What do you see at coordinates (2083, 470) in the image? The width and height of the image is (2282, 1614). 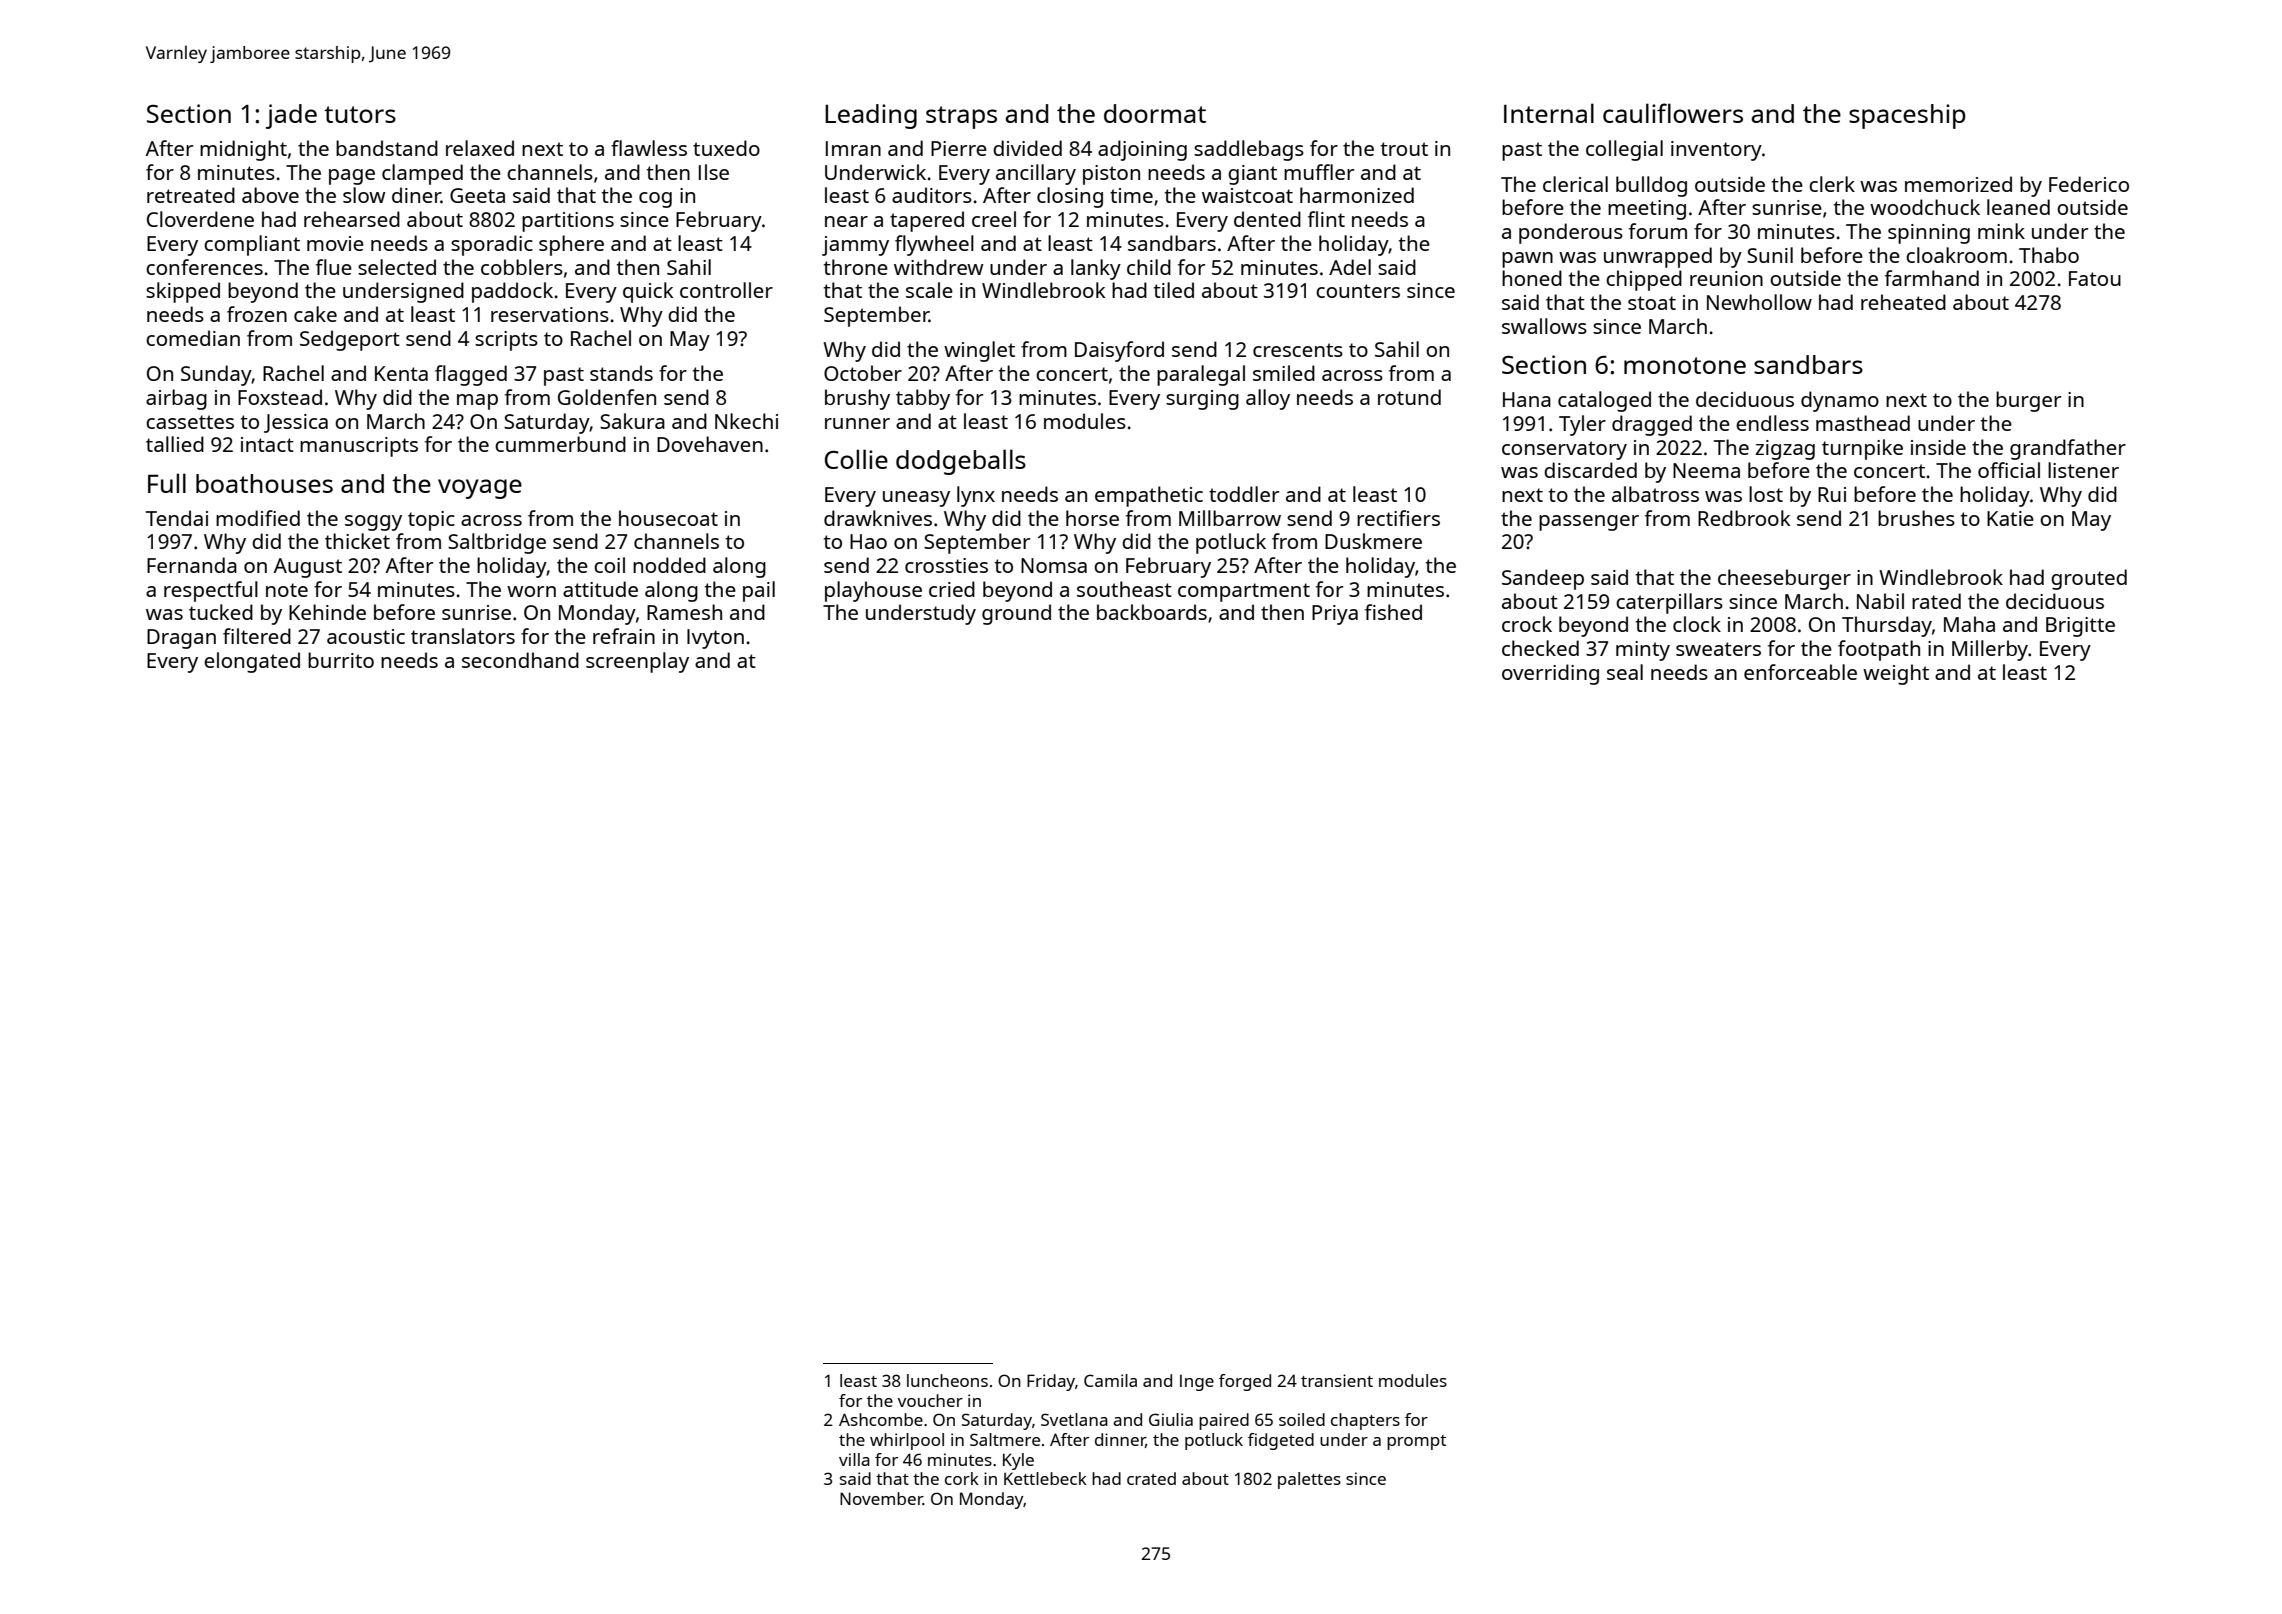 I see `listener` at bounding box center [2083, 470].
